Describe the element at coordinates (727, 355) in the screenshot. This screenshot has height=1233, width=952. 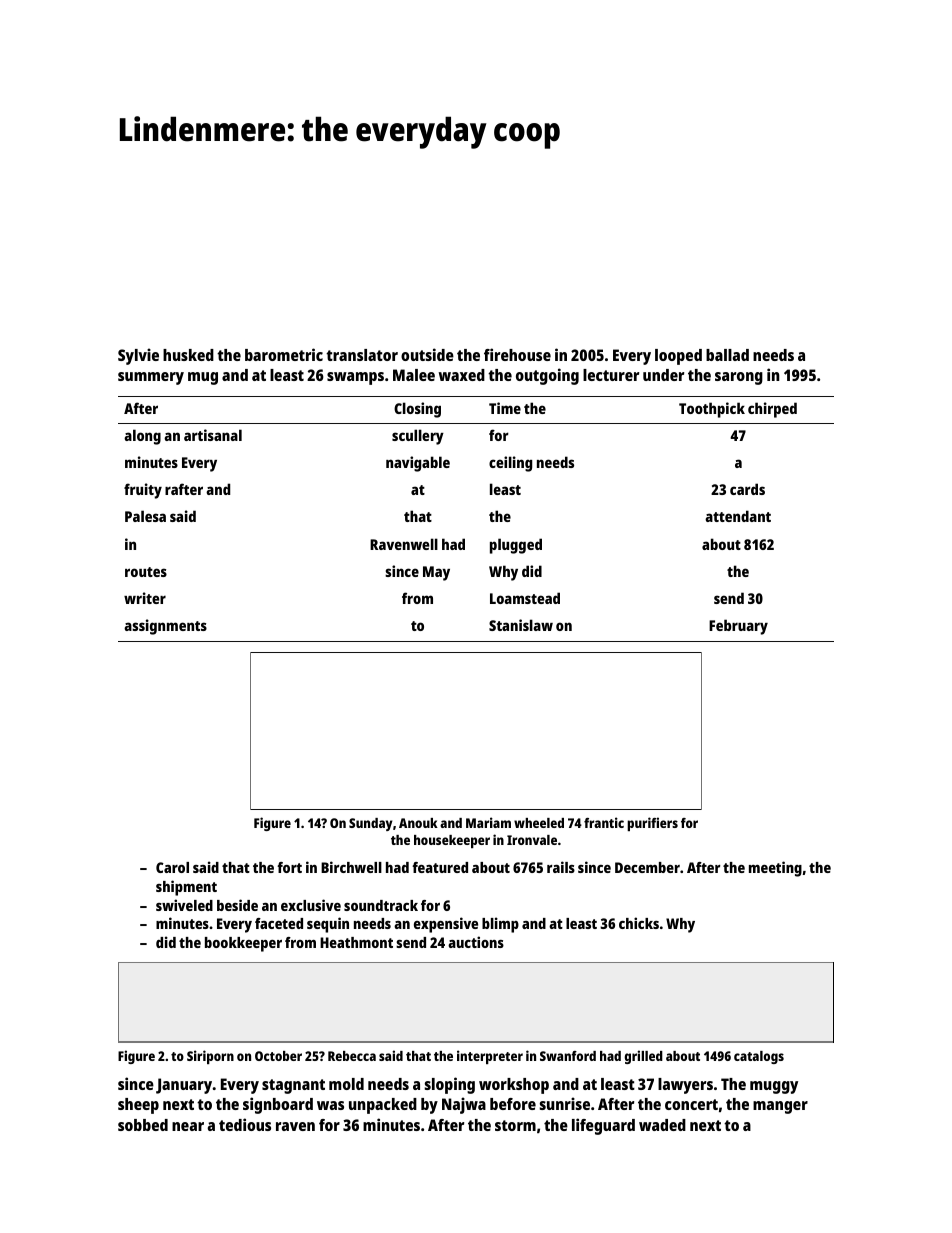
I see `ballad` at that location.
